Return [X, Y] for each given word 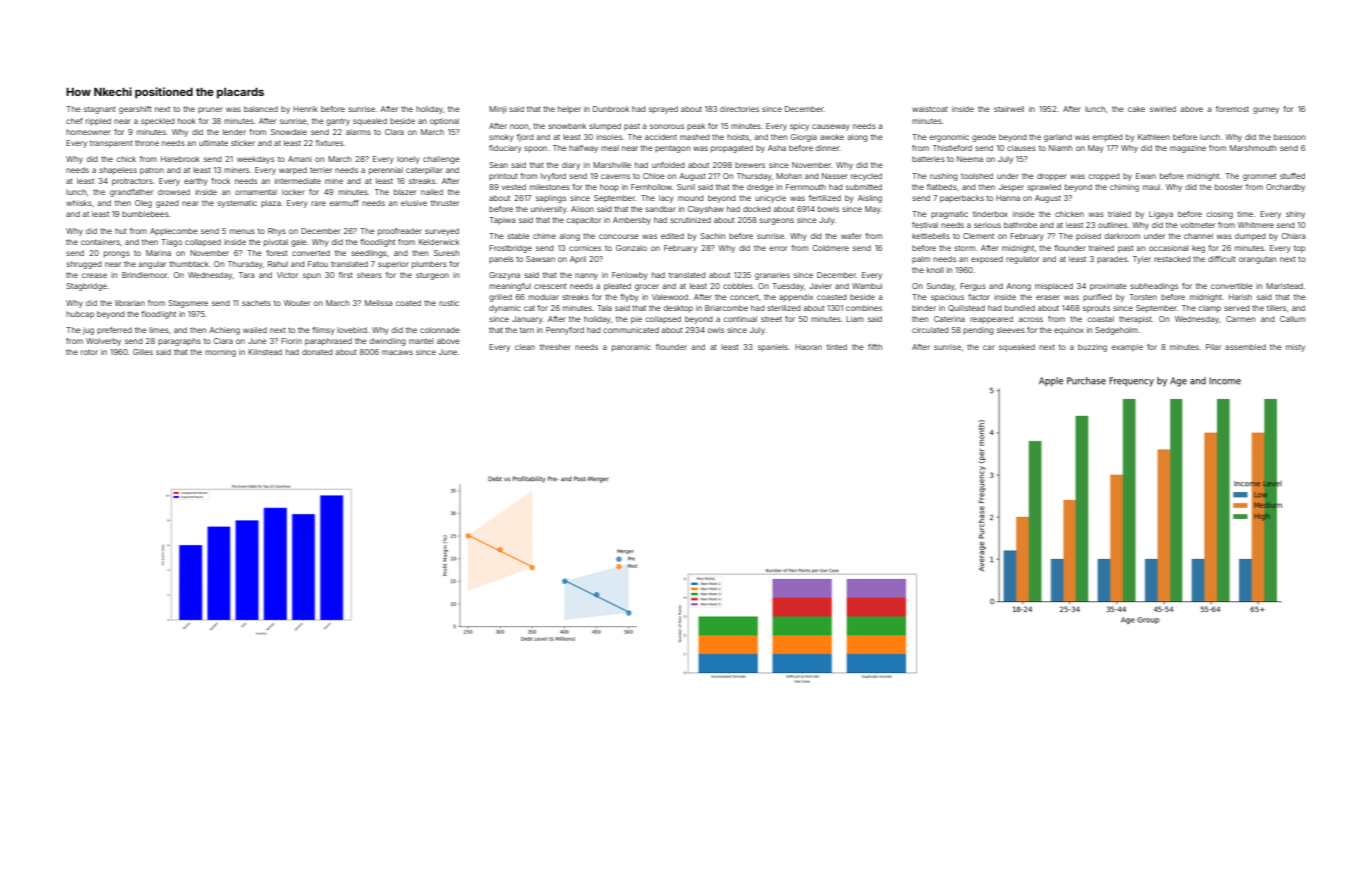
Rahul [278, 264]
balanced [261, 109]
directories [739, 109]
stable [518, 236]
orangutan [1257, 260]
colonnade [440, 330]
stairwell [1009, 109]
